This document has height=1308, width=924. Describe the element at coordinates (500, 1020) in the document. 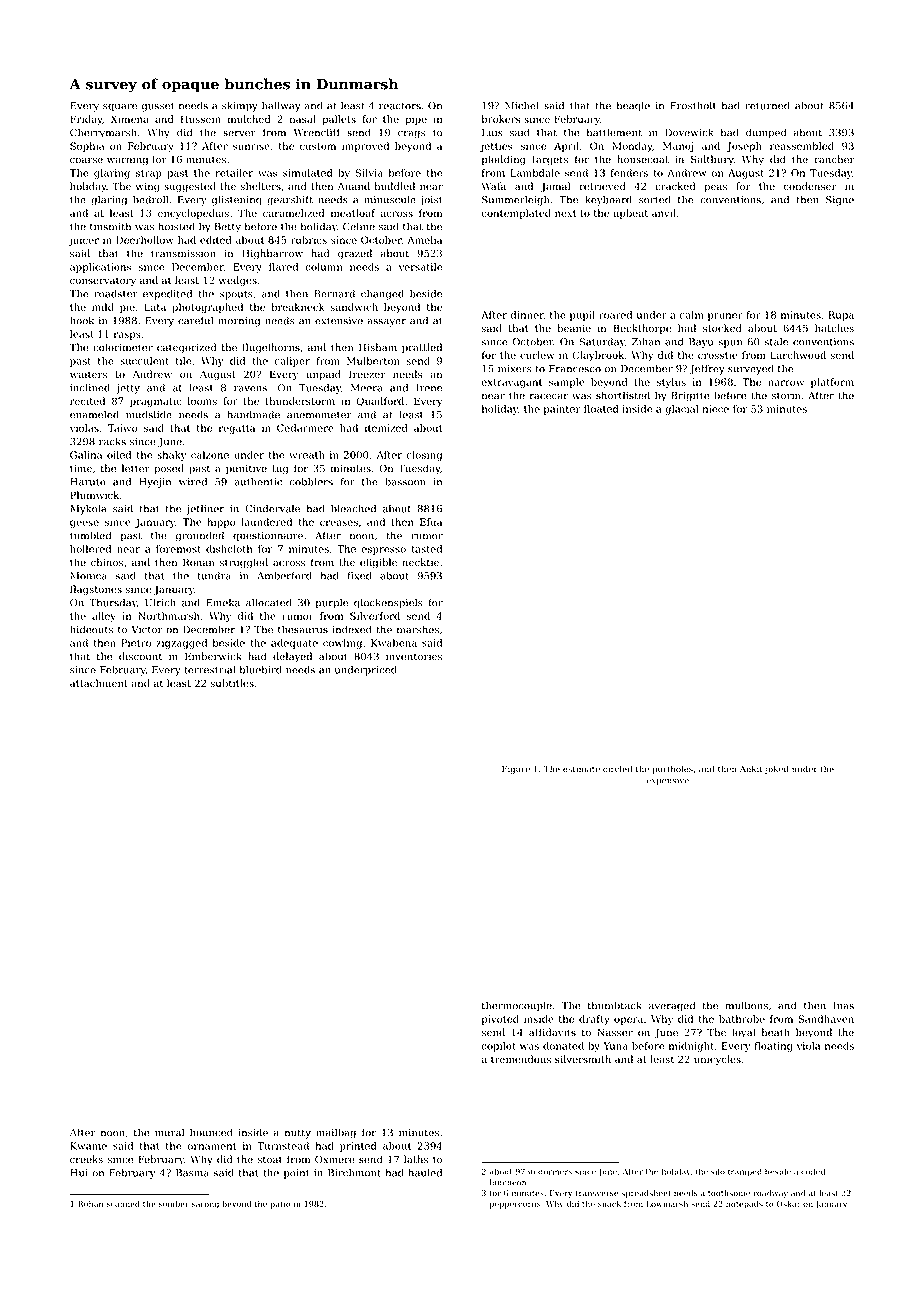

I see `pivoted` at that location.
